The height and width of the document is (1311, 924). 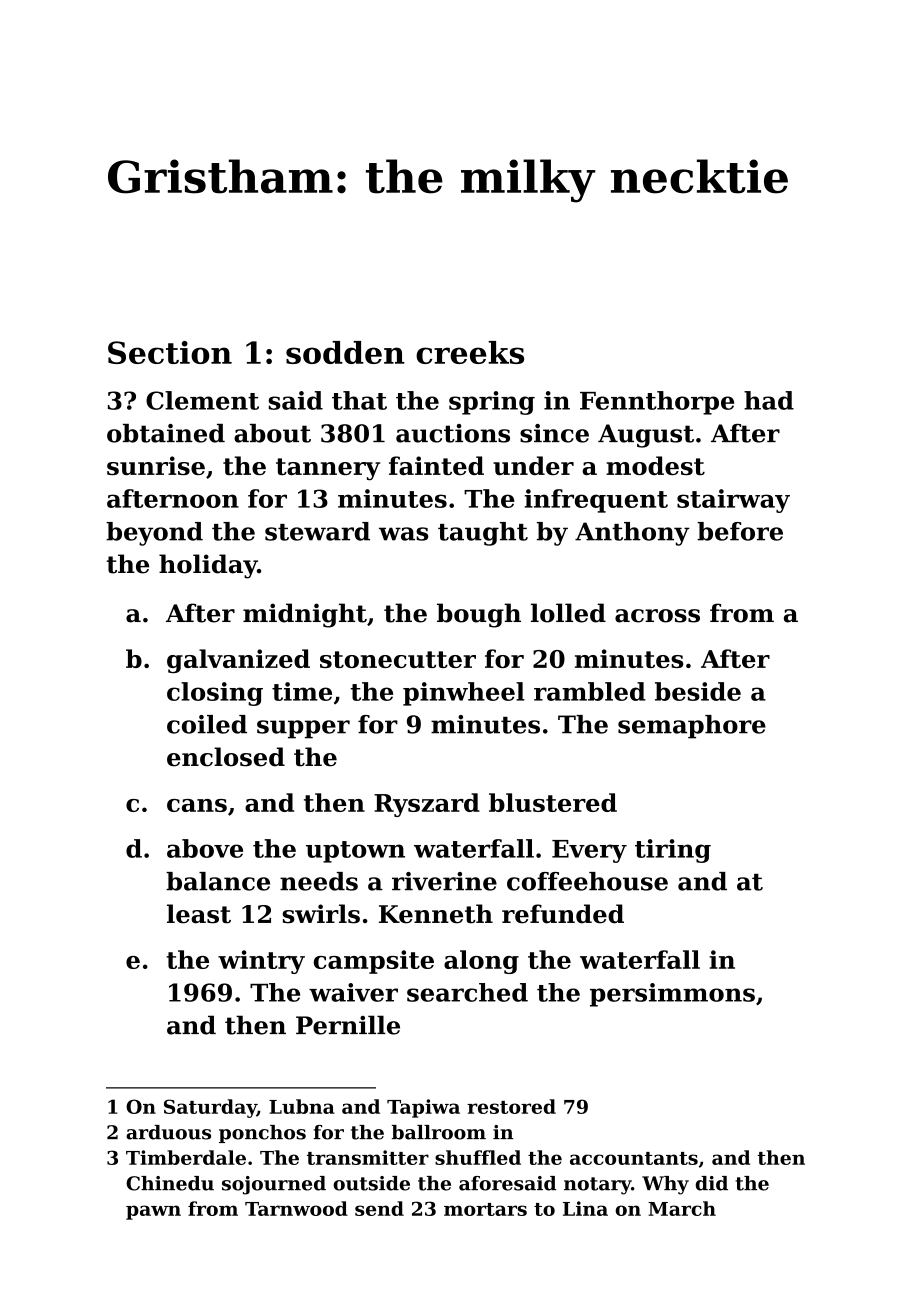 I want to click on had, so click(x=769, y=400).
